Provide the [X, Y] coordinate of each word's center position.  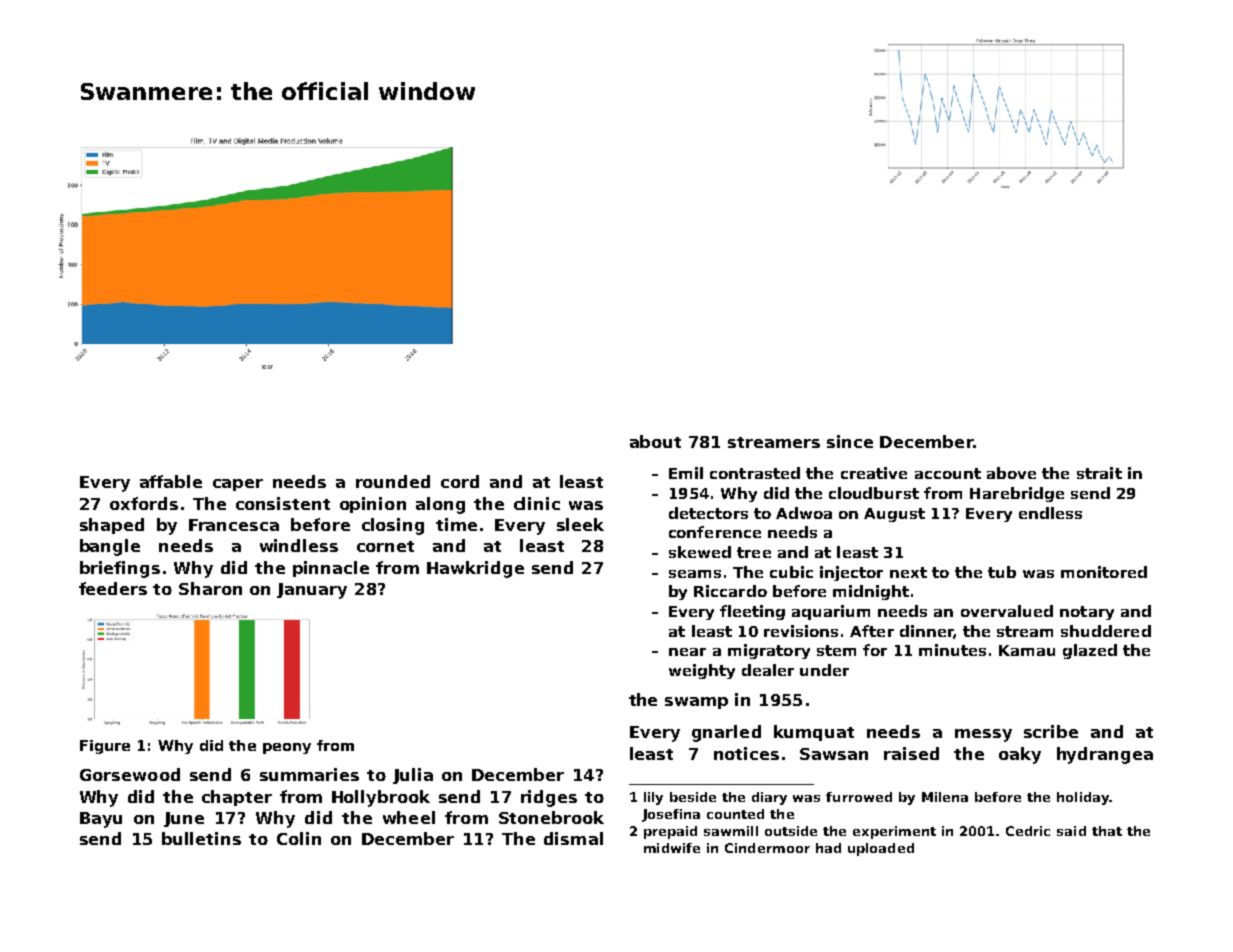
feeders [113, 588]
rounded [393, 481]
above [1011, 473]
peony [287, 748]
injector [851, 573]
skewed [700, 552]
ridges [549, 798]
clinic [537, 503]
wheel [409, 817]
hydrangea [1105, 755]
